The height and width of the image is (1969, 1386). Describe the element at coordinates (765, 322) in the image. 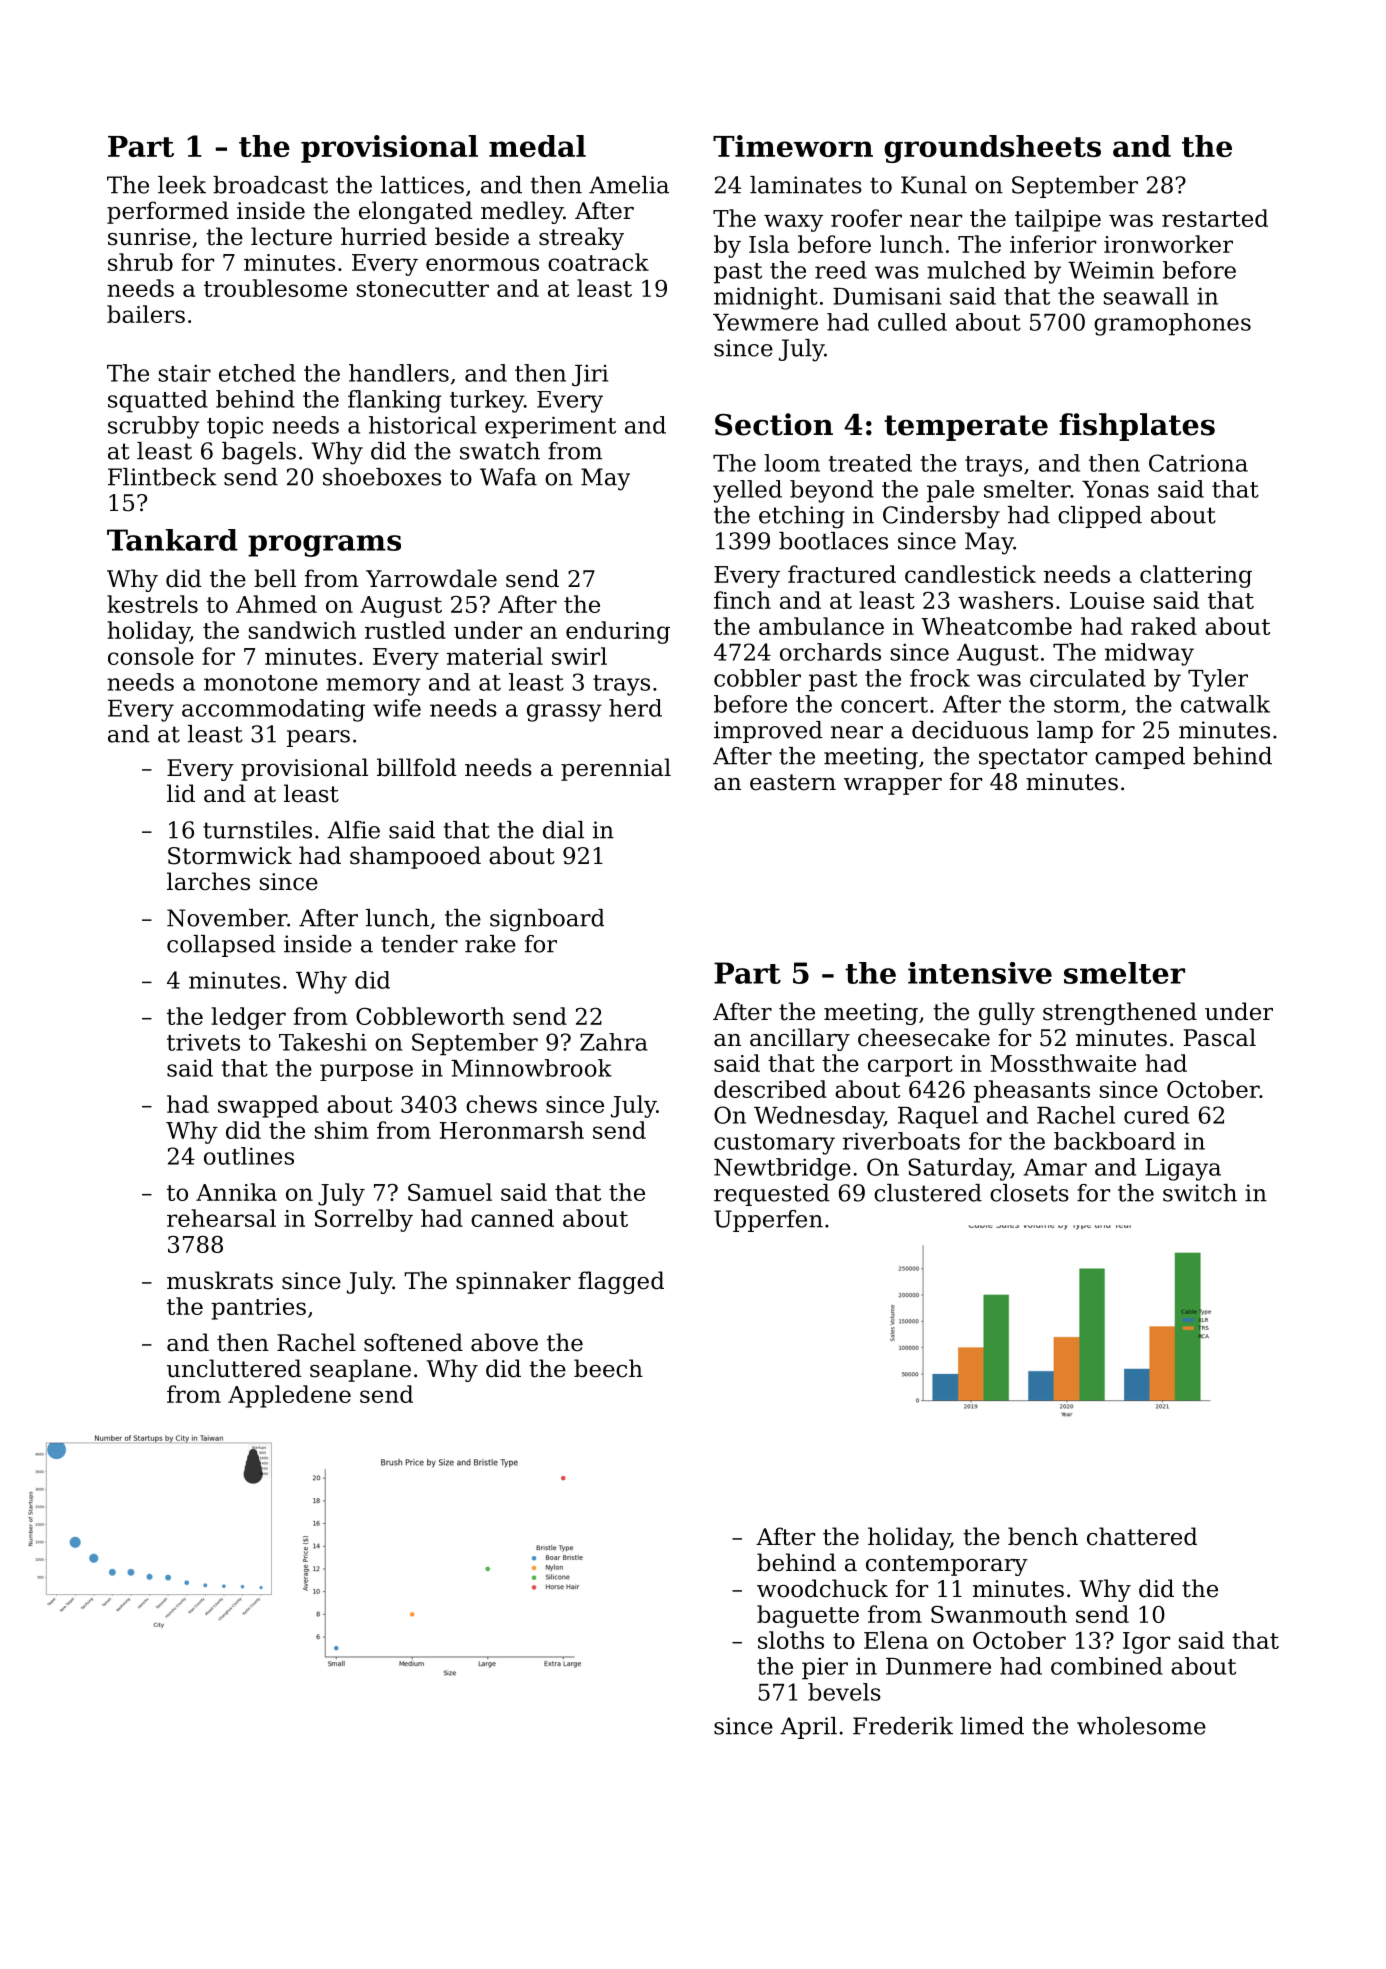

I see `Yewmere` at that location.
